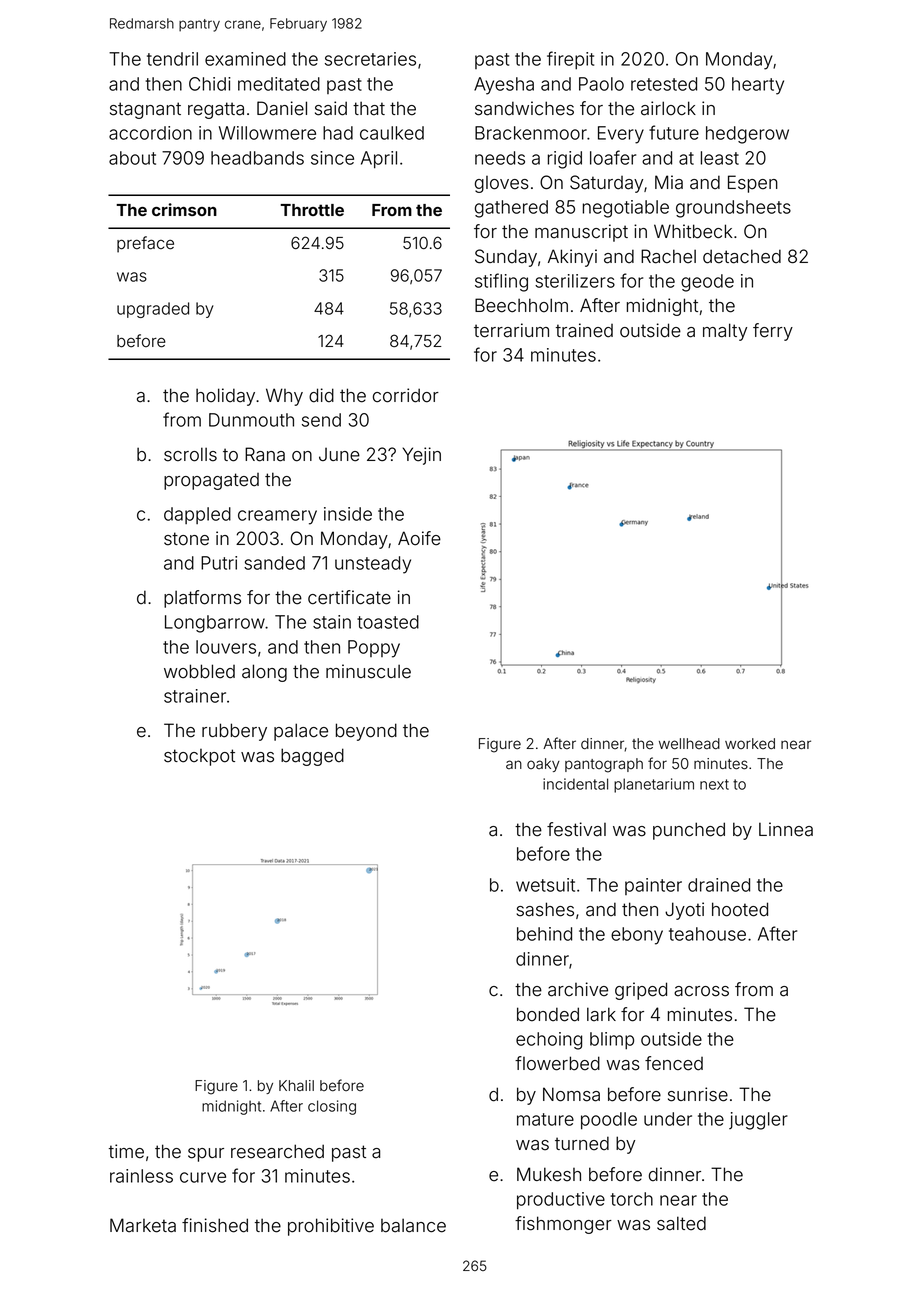 This screenshot has height=1308, width=924. What do you see at coordinates (758, 86) in the screenshot?
I see `hearty` at bounding box center [758, 86].
